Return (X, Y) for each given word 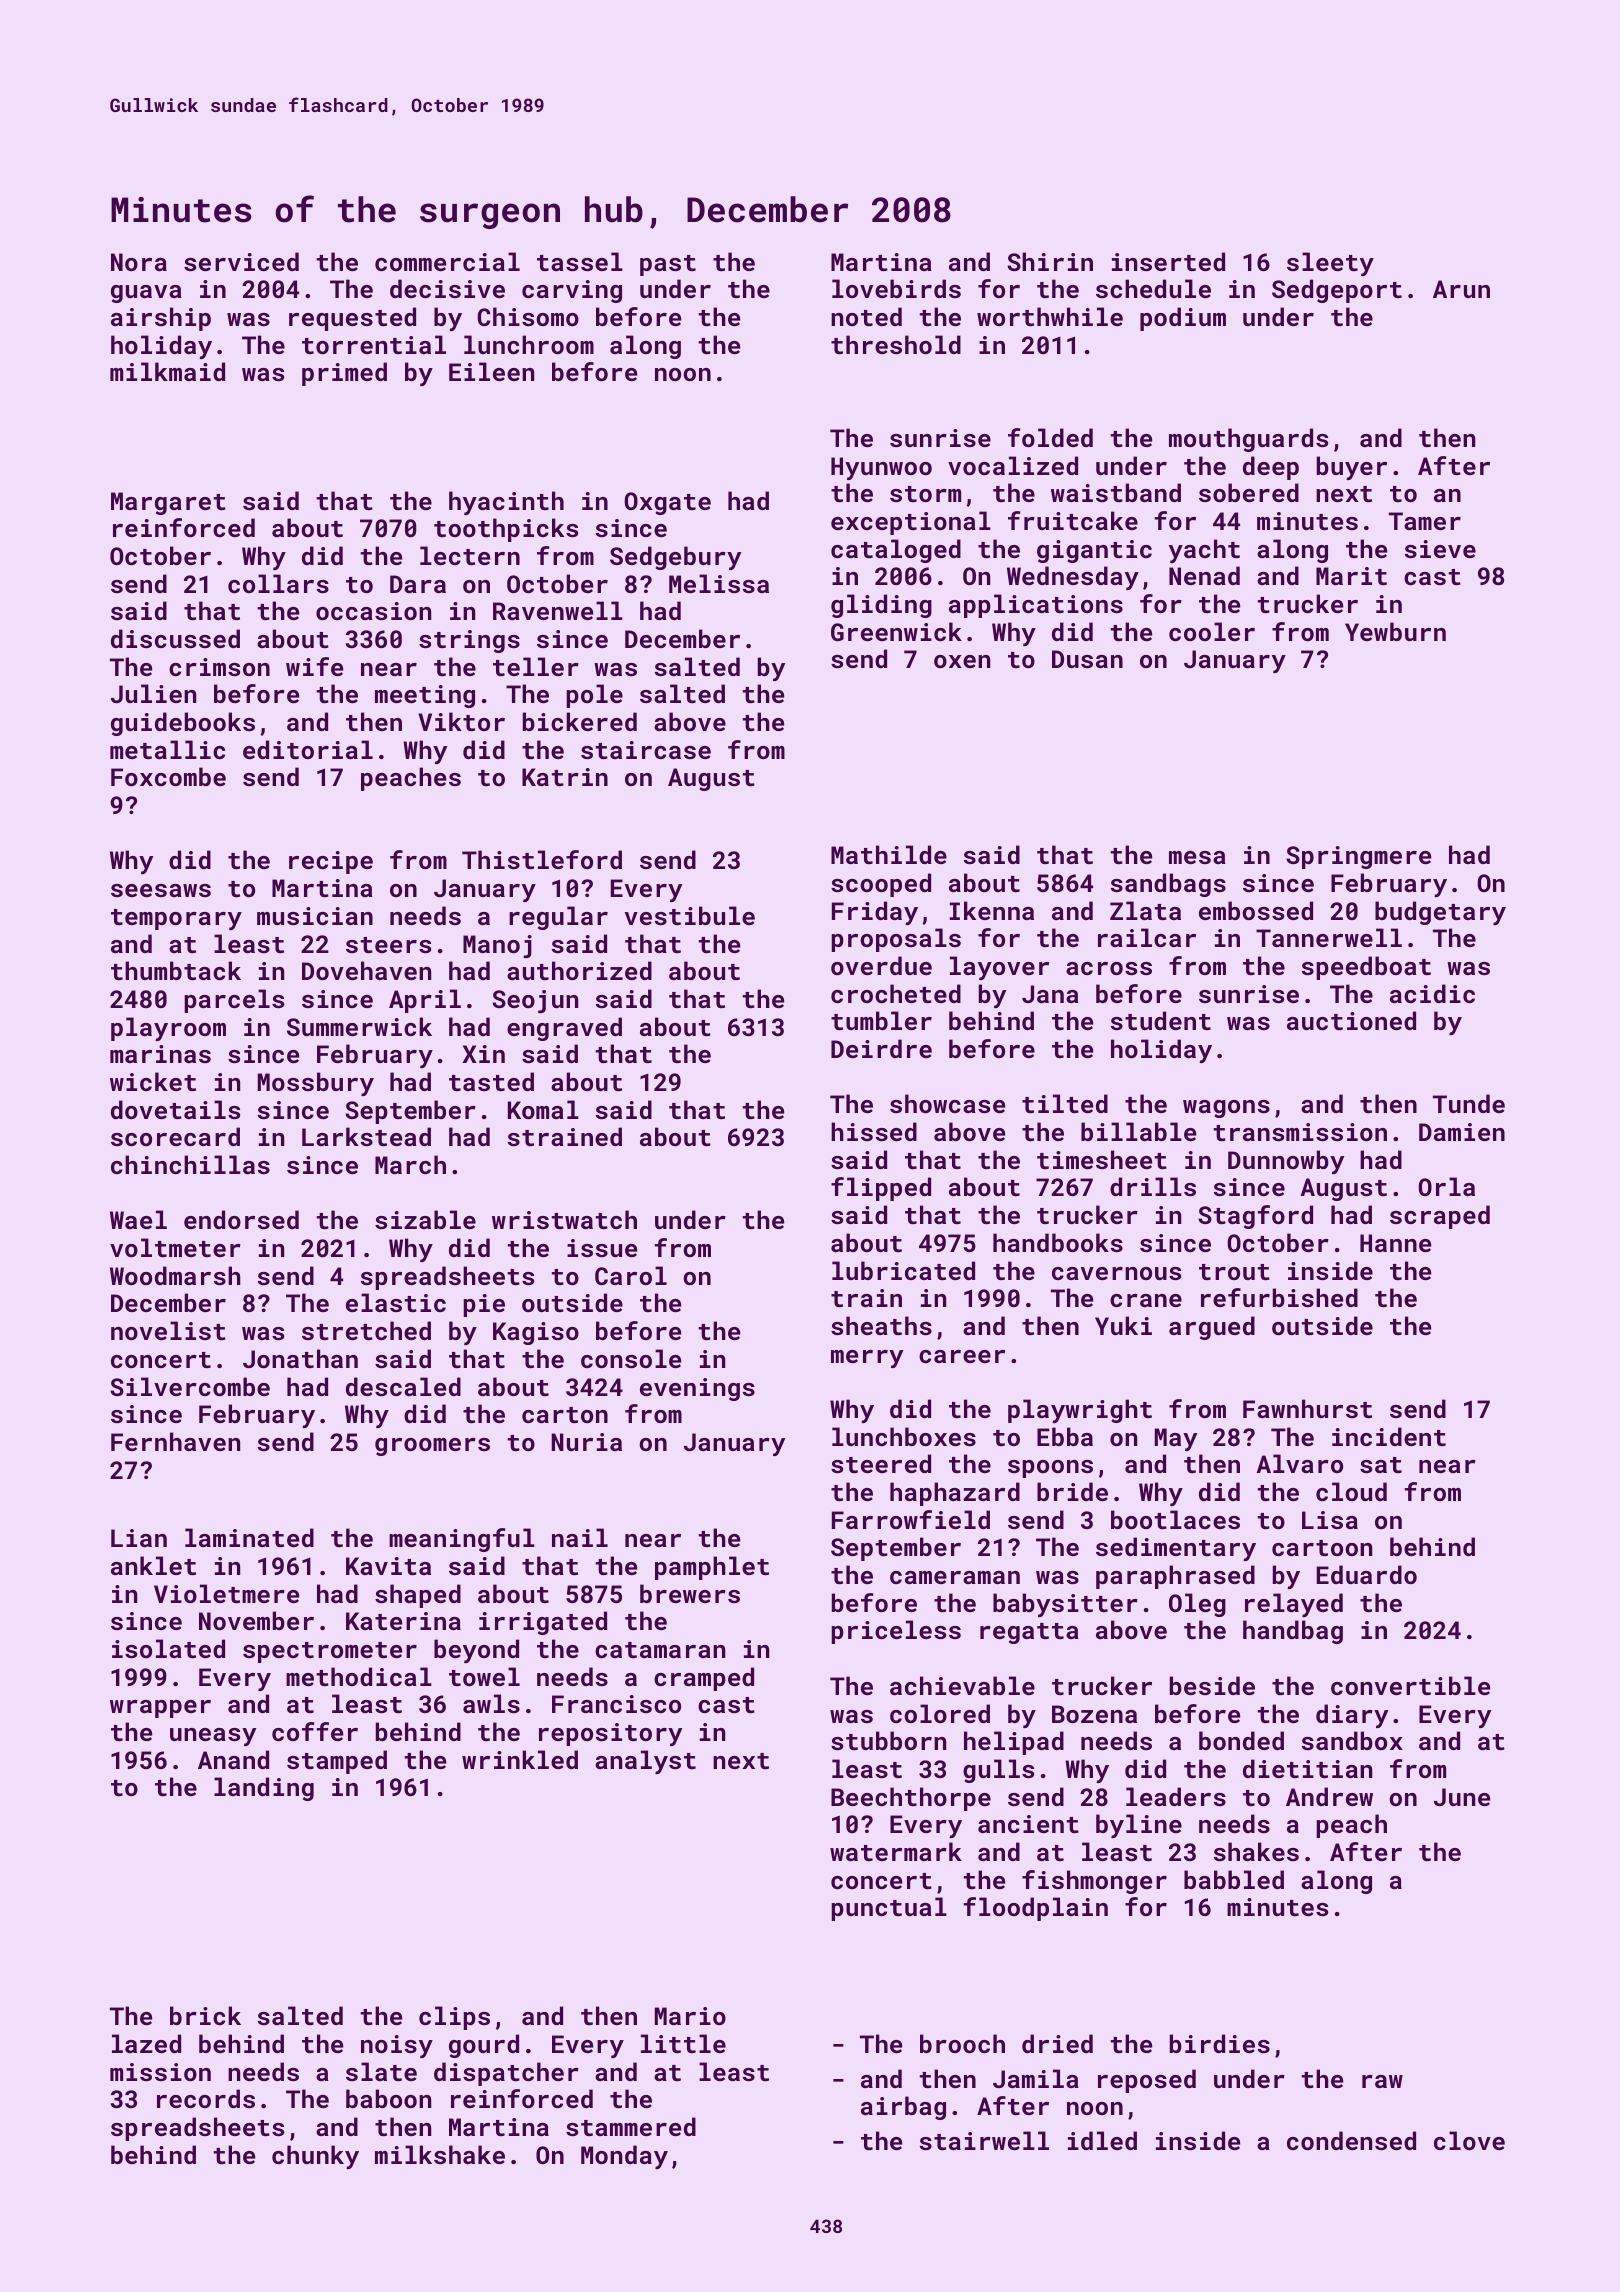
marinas (160, 1054)
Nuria (586, 1442)
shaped (418, 1596)
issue (602, 1248)
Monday (624, 2157)
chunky (315, 2157)
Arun (1461, 289)
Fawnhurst (1307, 1408)
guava (146, 294)
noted (866, 316)
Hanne (1395, 1243)
